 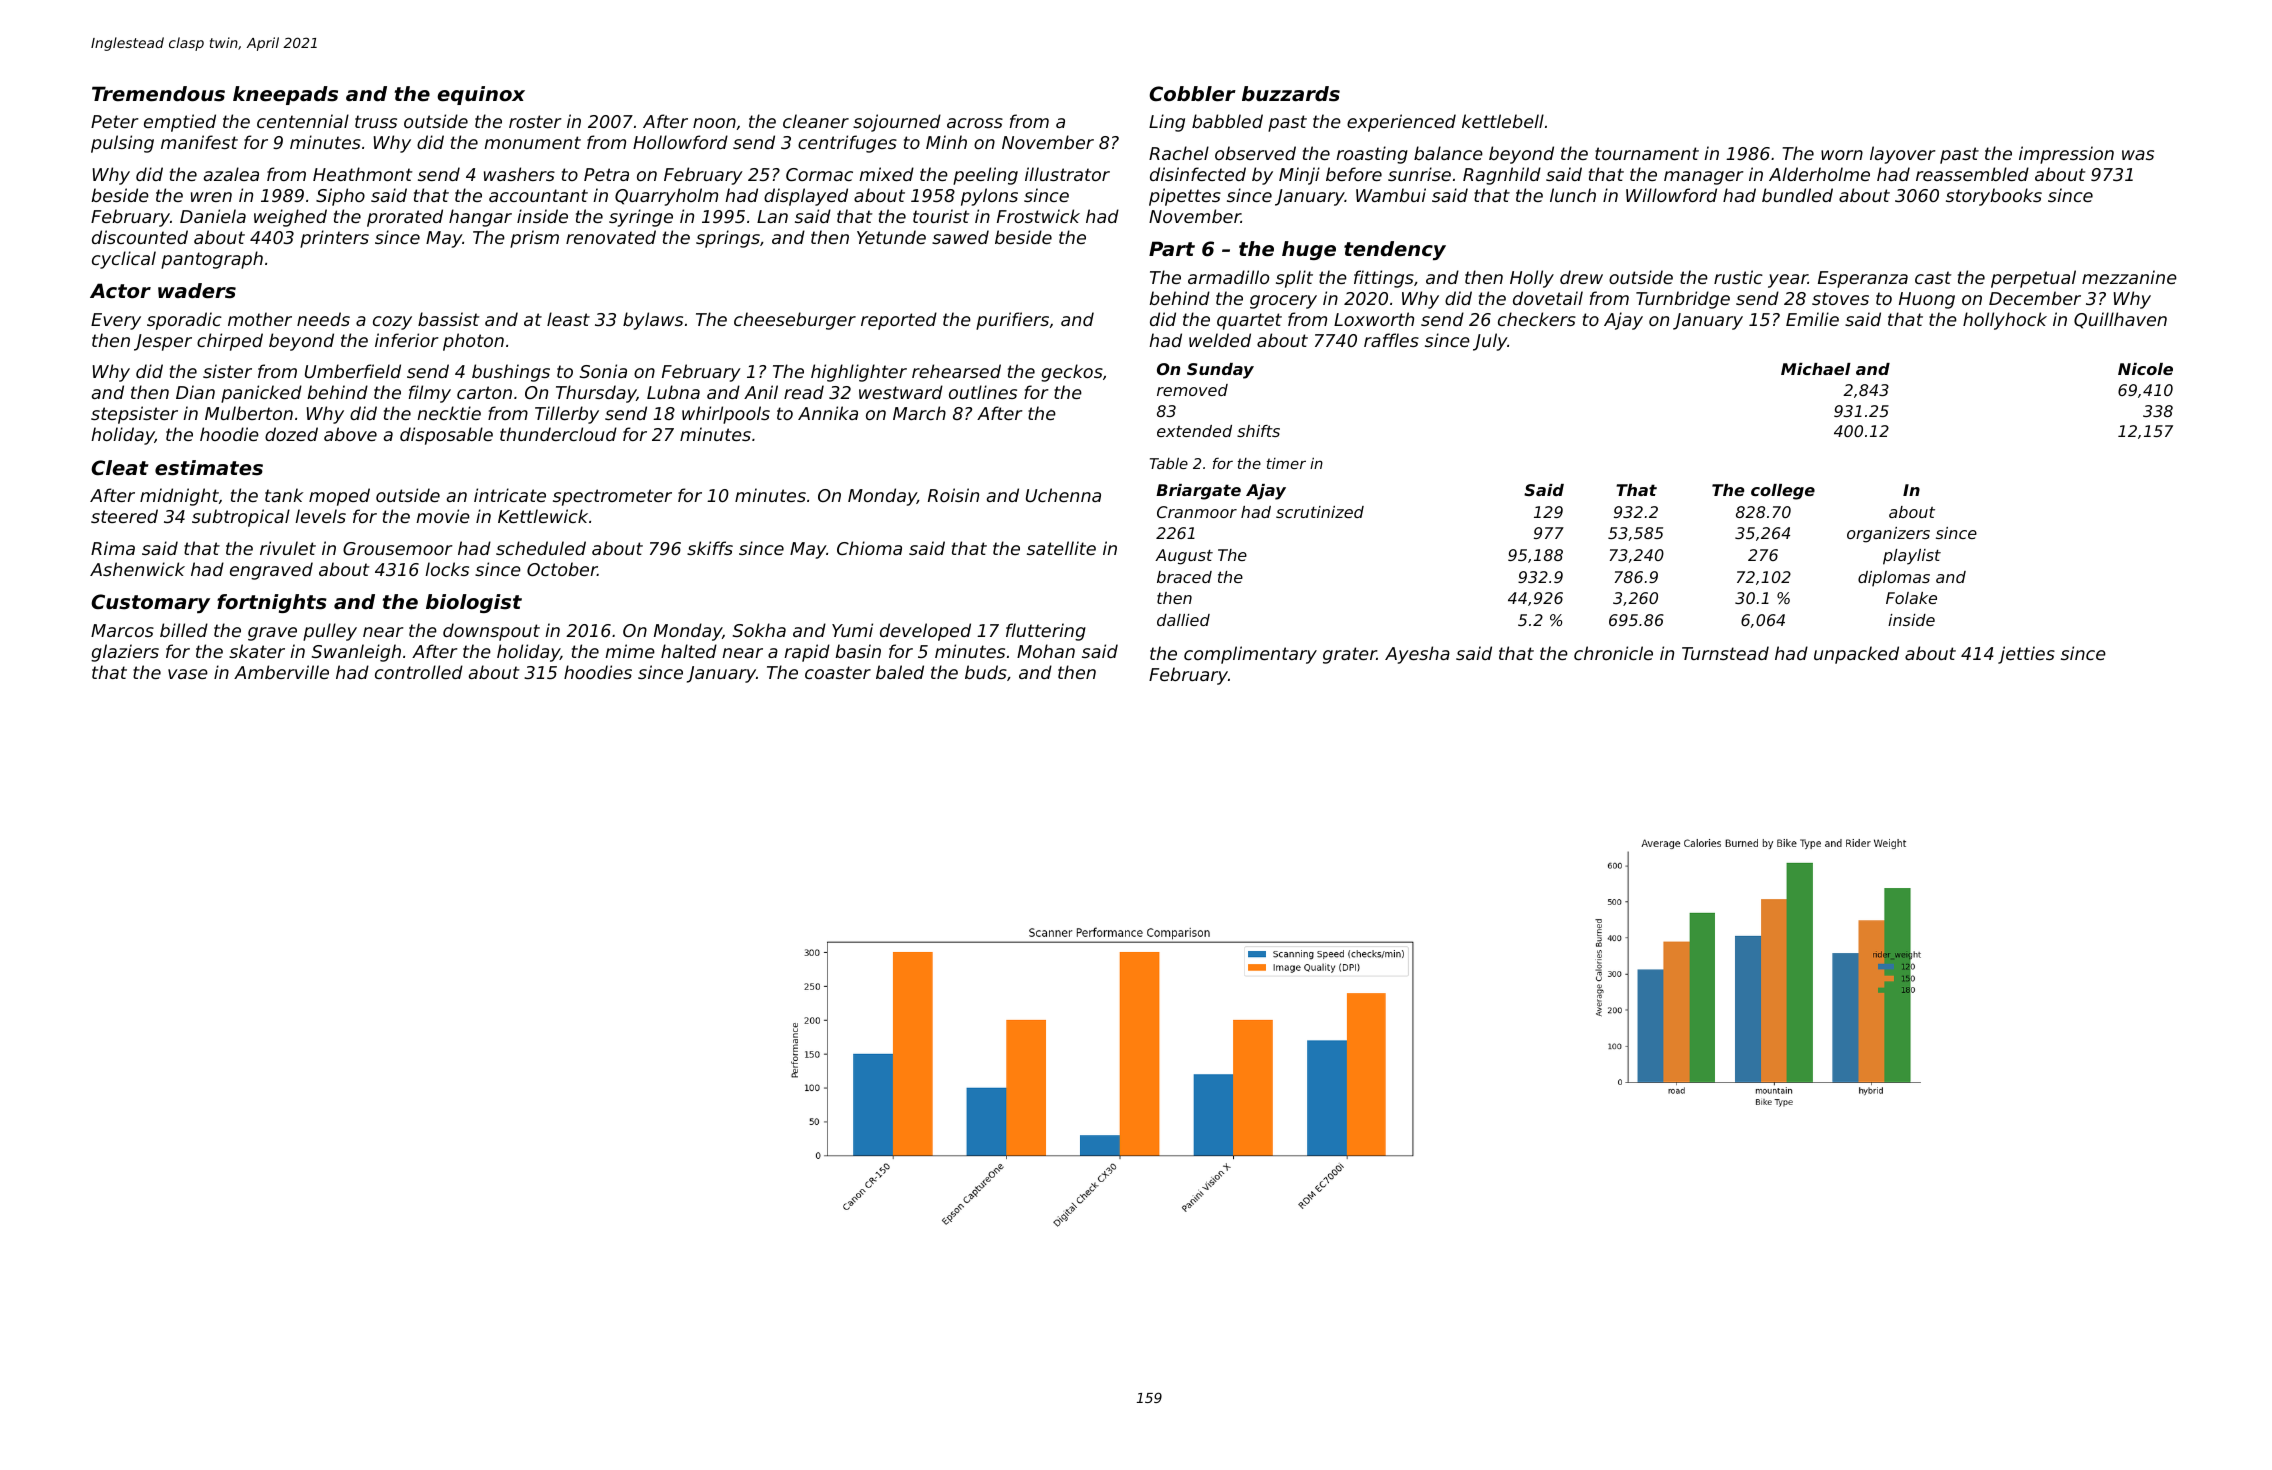 I want to click on jetties, so click(x=2026, y=655).
